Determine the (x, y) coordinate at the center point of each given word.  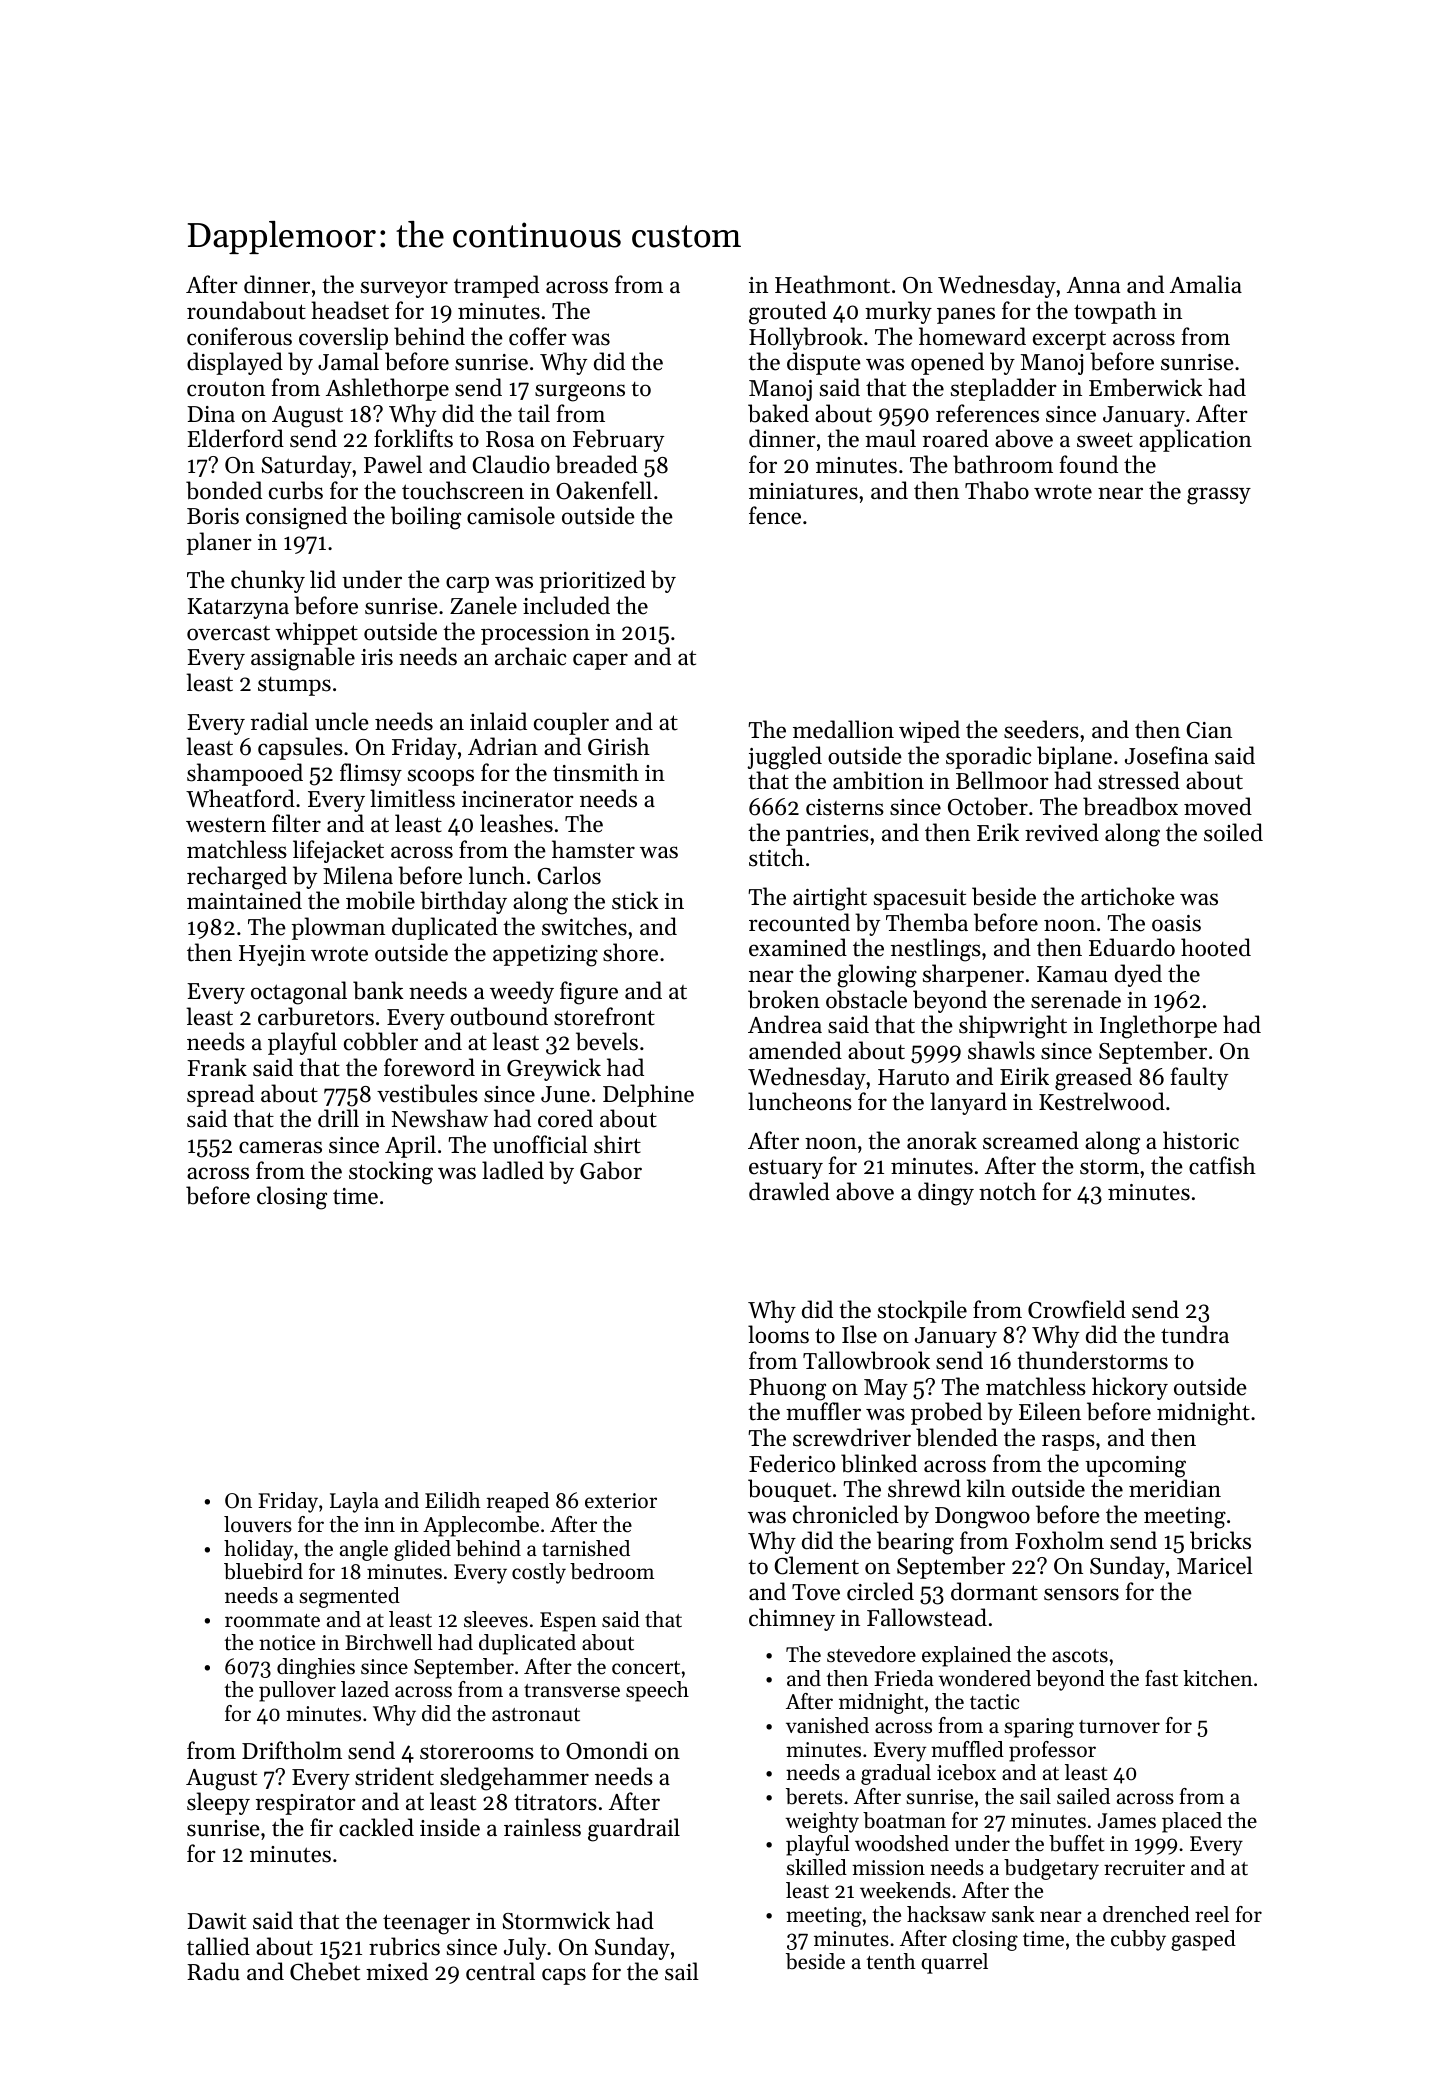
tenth (891, 1961)
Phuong (787, 1389)
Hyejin (272, 955)
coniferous (239, 336)
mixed (397, 1971)
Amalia (1206, 284)
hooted (1216, 947)
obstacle (866, 999)
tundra (1195, 1334)
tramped (496, 286)
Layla (354, 1502)
